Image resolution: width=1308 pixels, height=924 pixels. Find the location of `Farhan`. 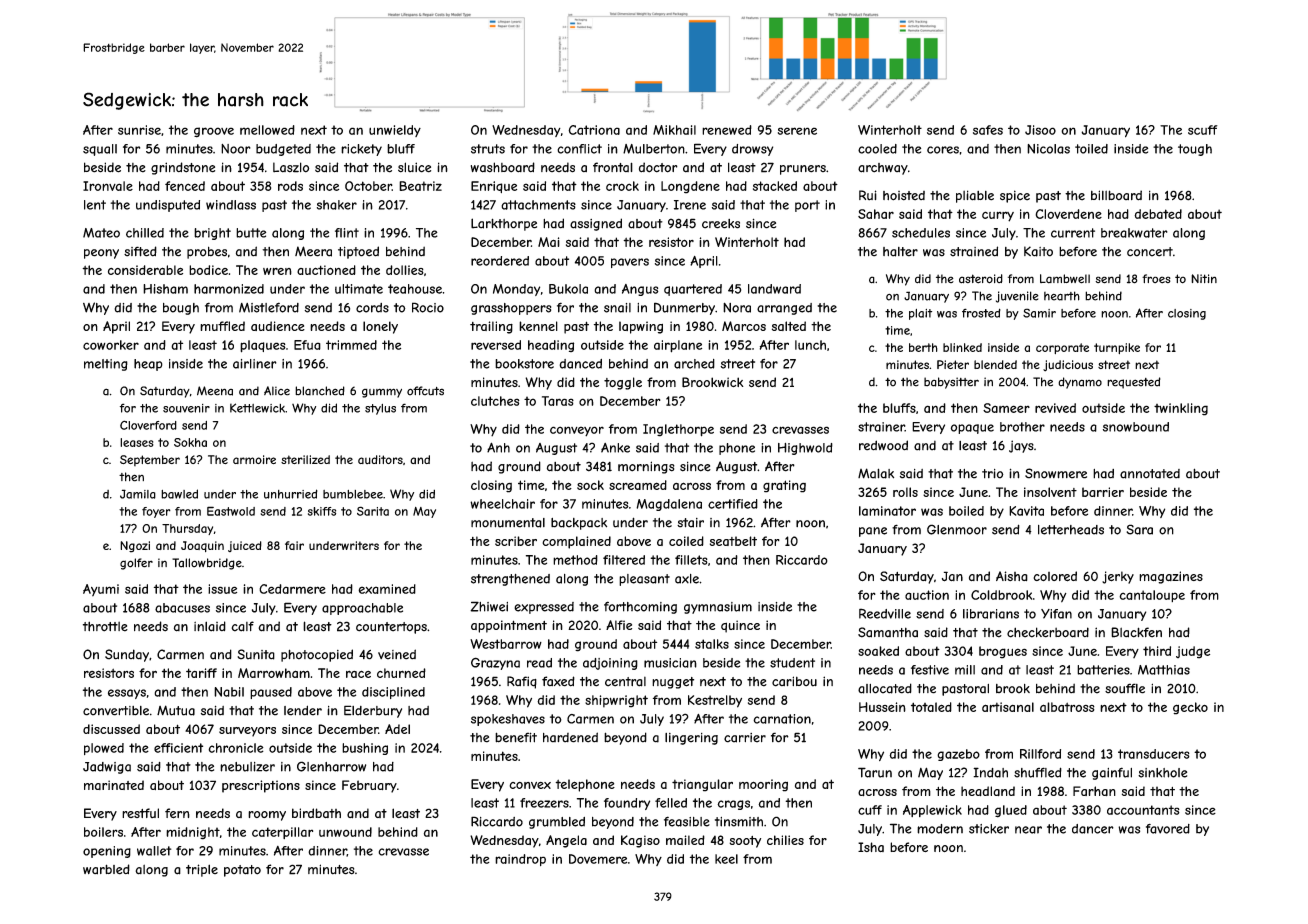

Farhan is located at coordinates (1094, 791).
